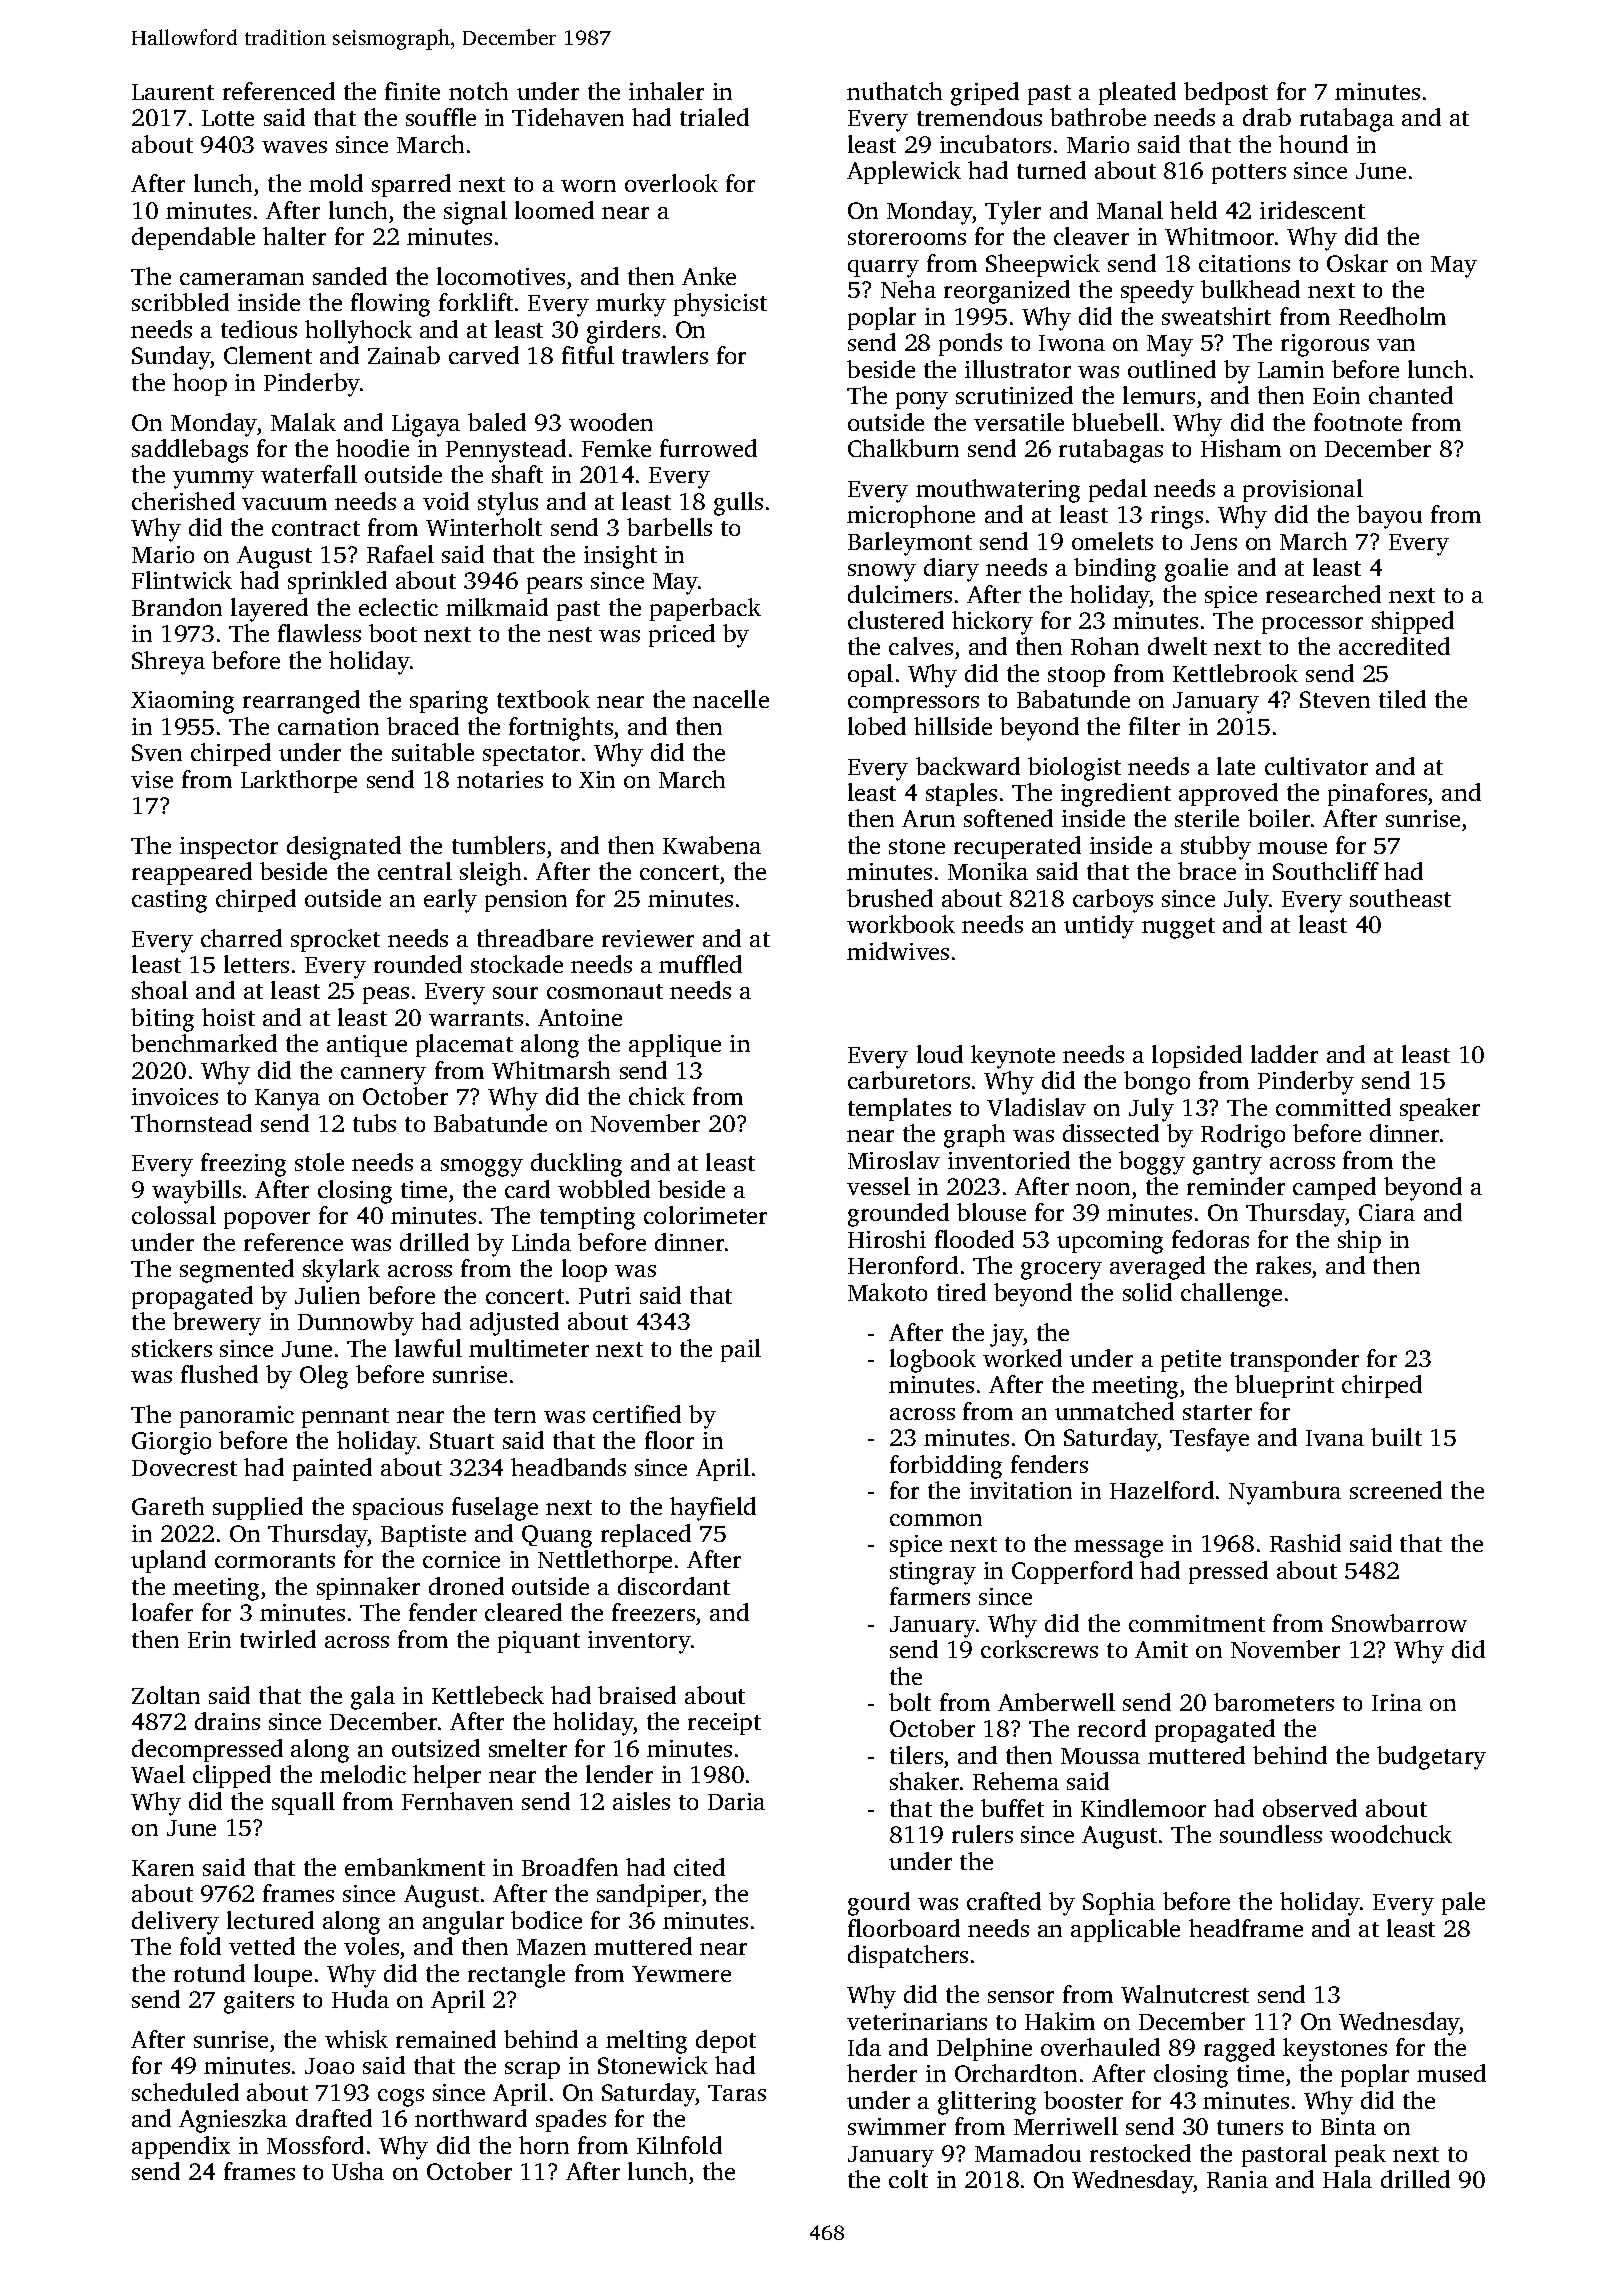 The image size is (1620, 2292). What do you see at coordinates (714, 117) in the screenshot?
I see `trialed` at bounding box center [714, 117].
